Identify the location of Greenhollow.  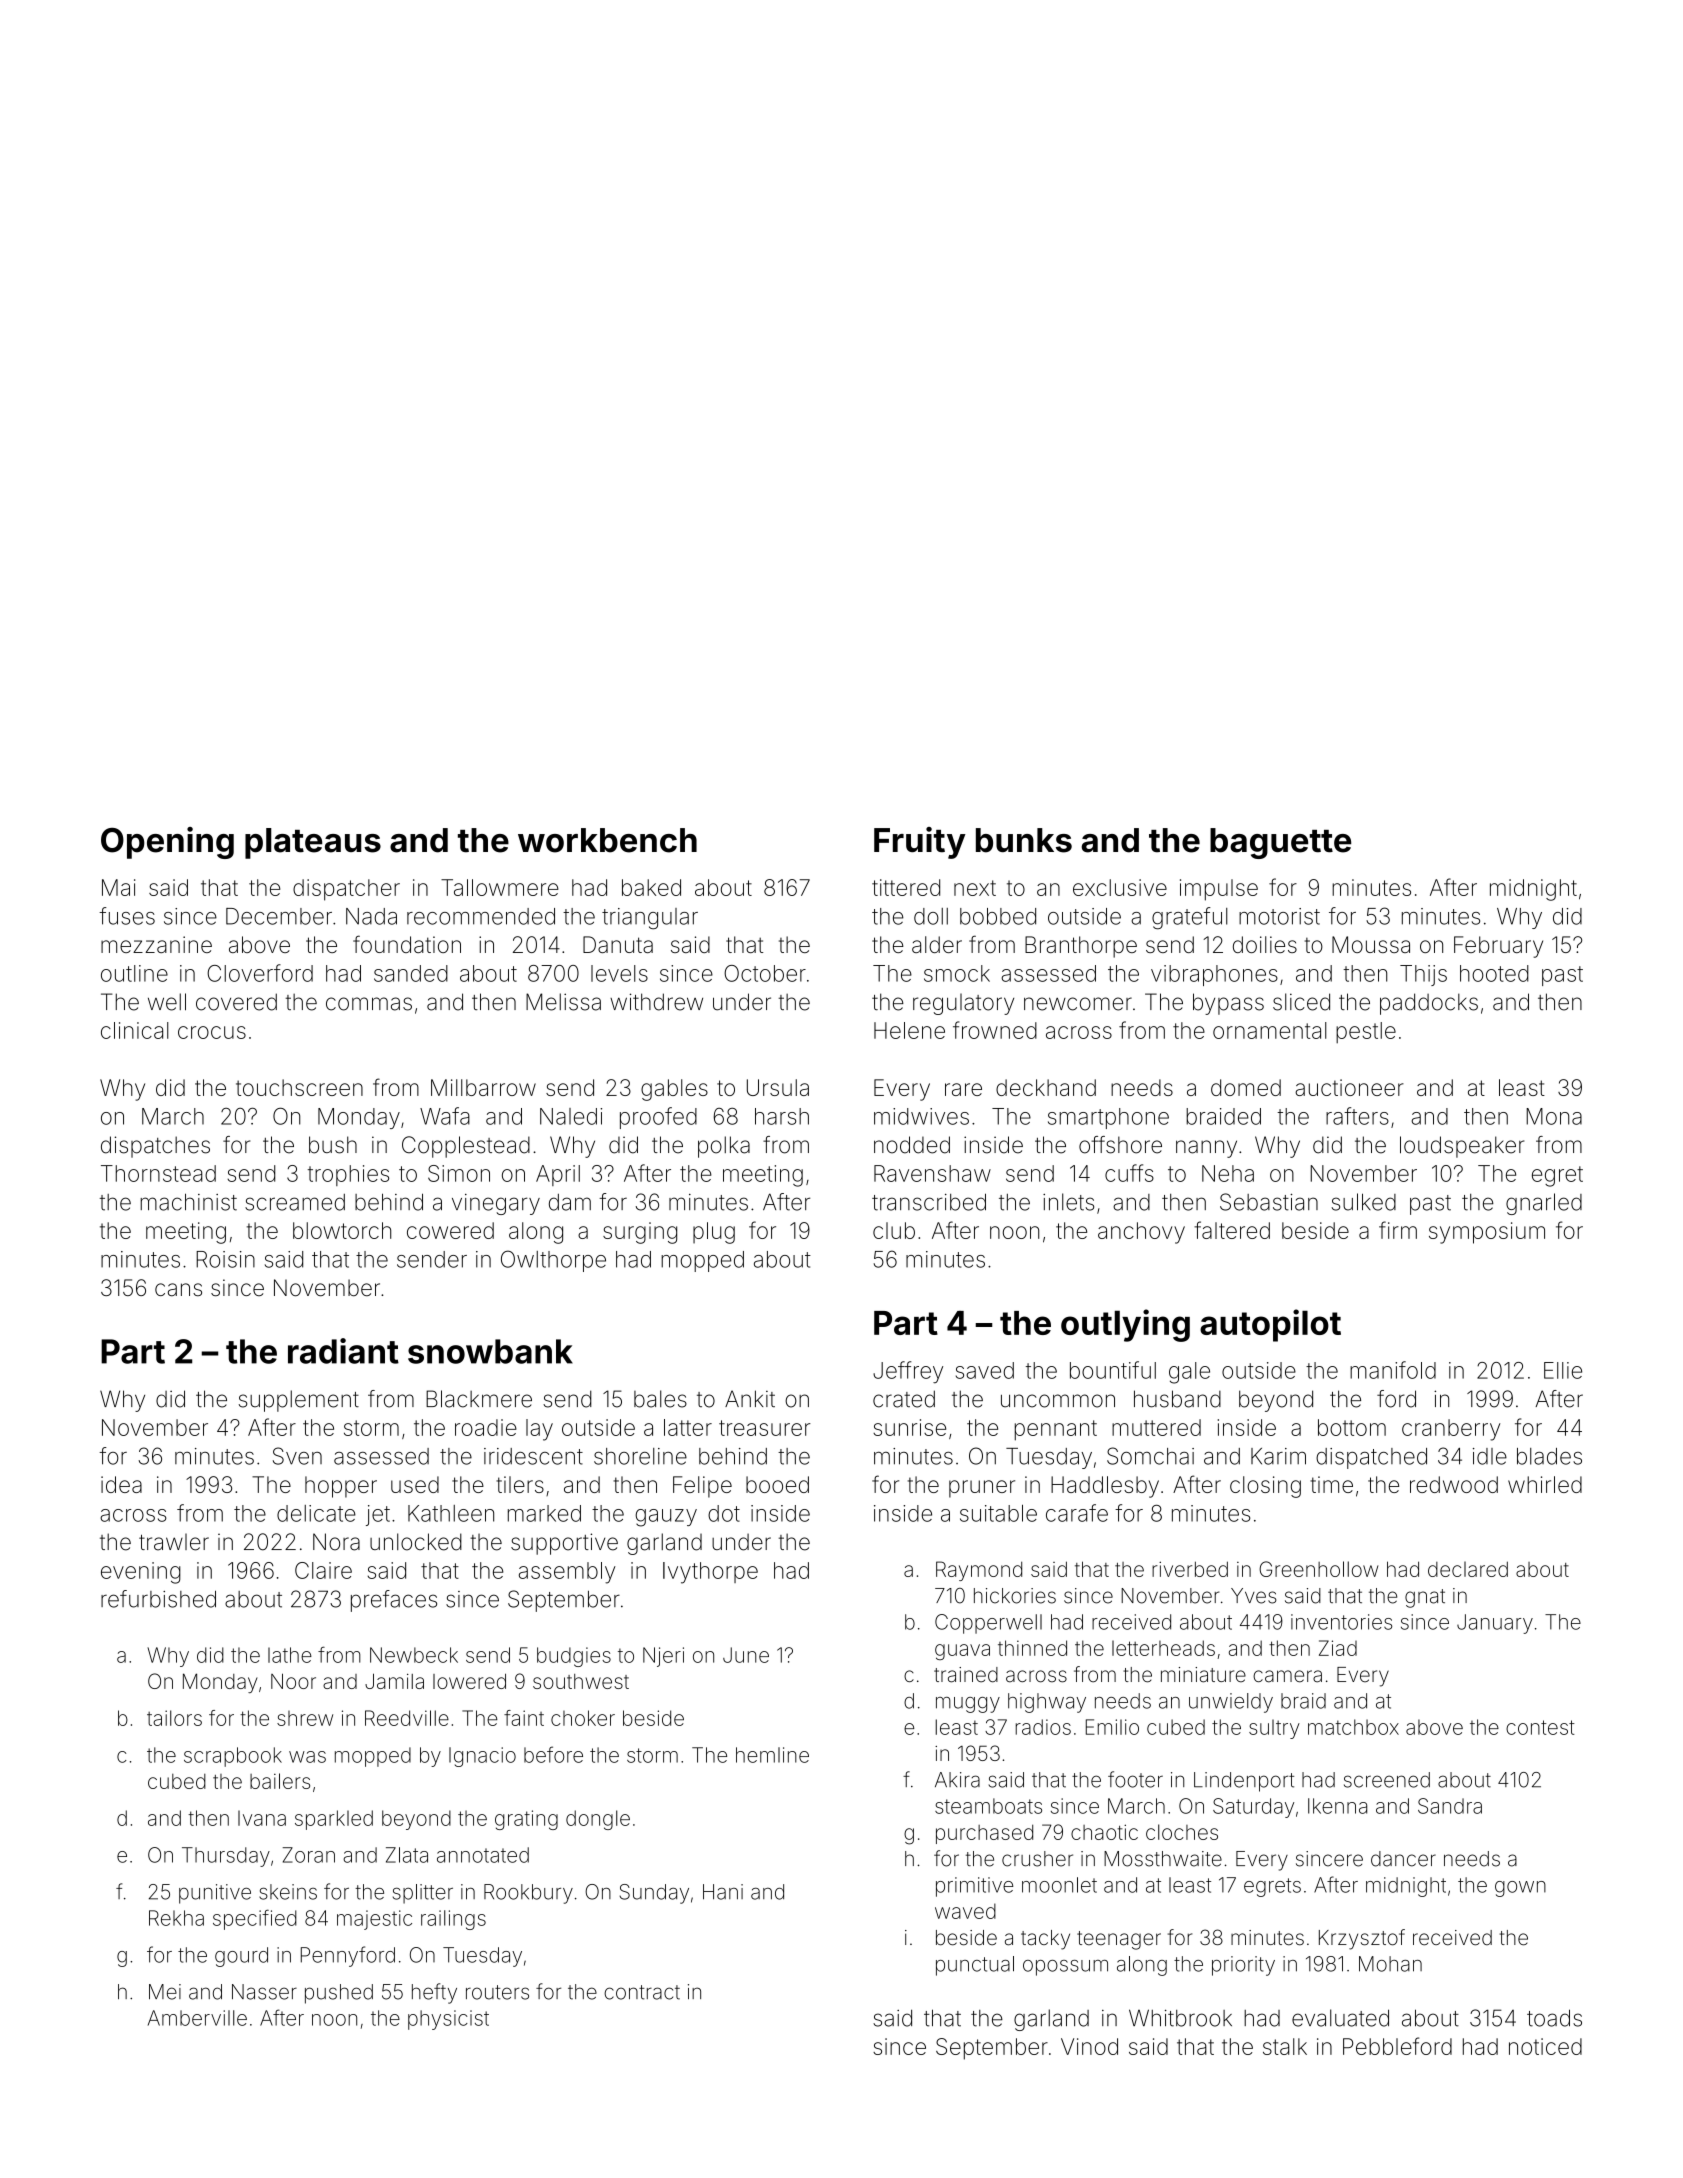
(1318, 1569).
